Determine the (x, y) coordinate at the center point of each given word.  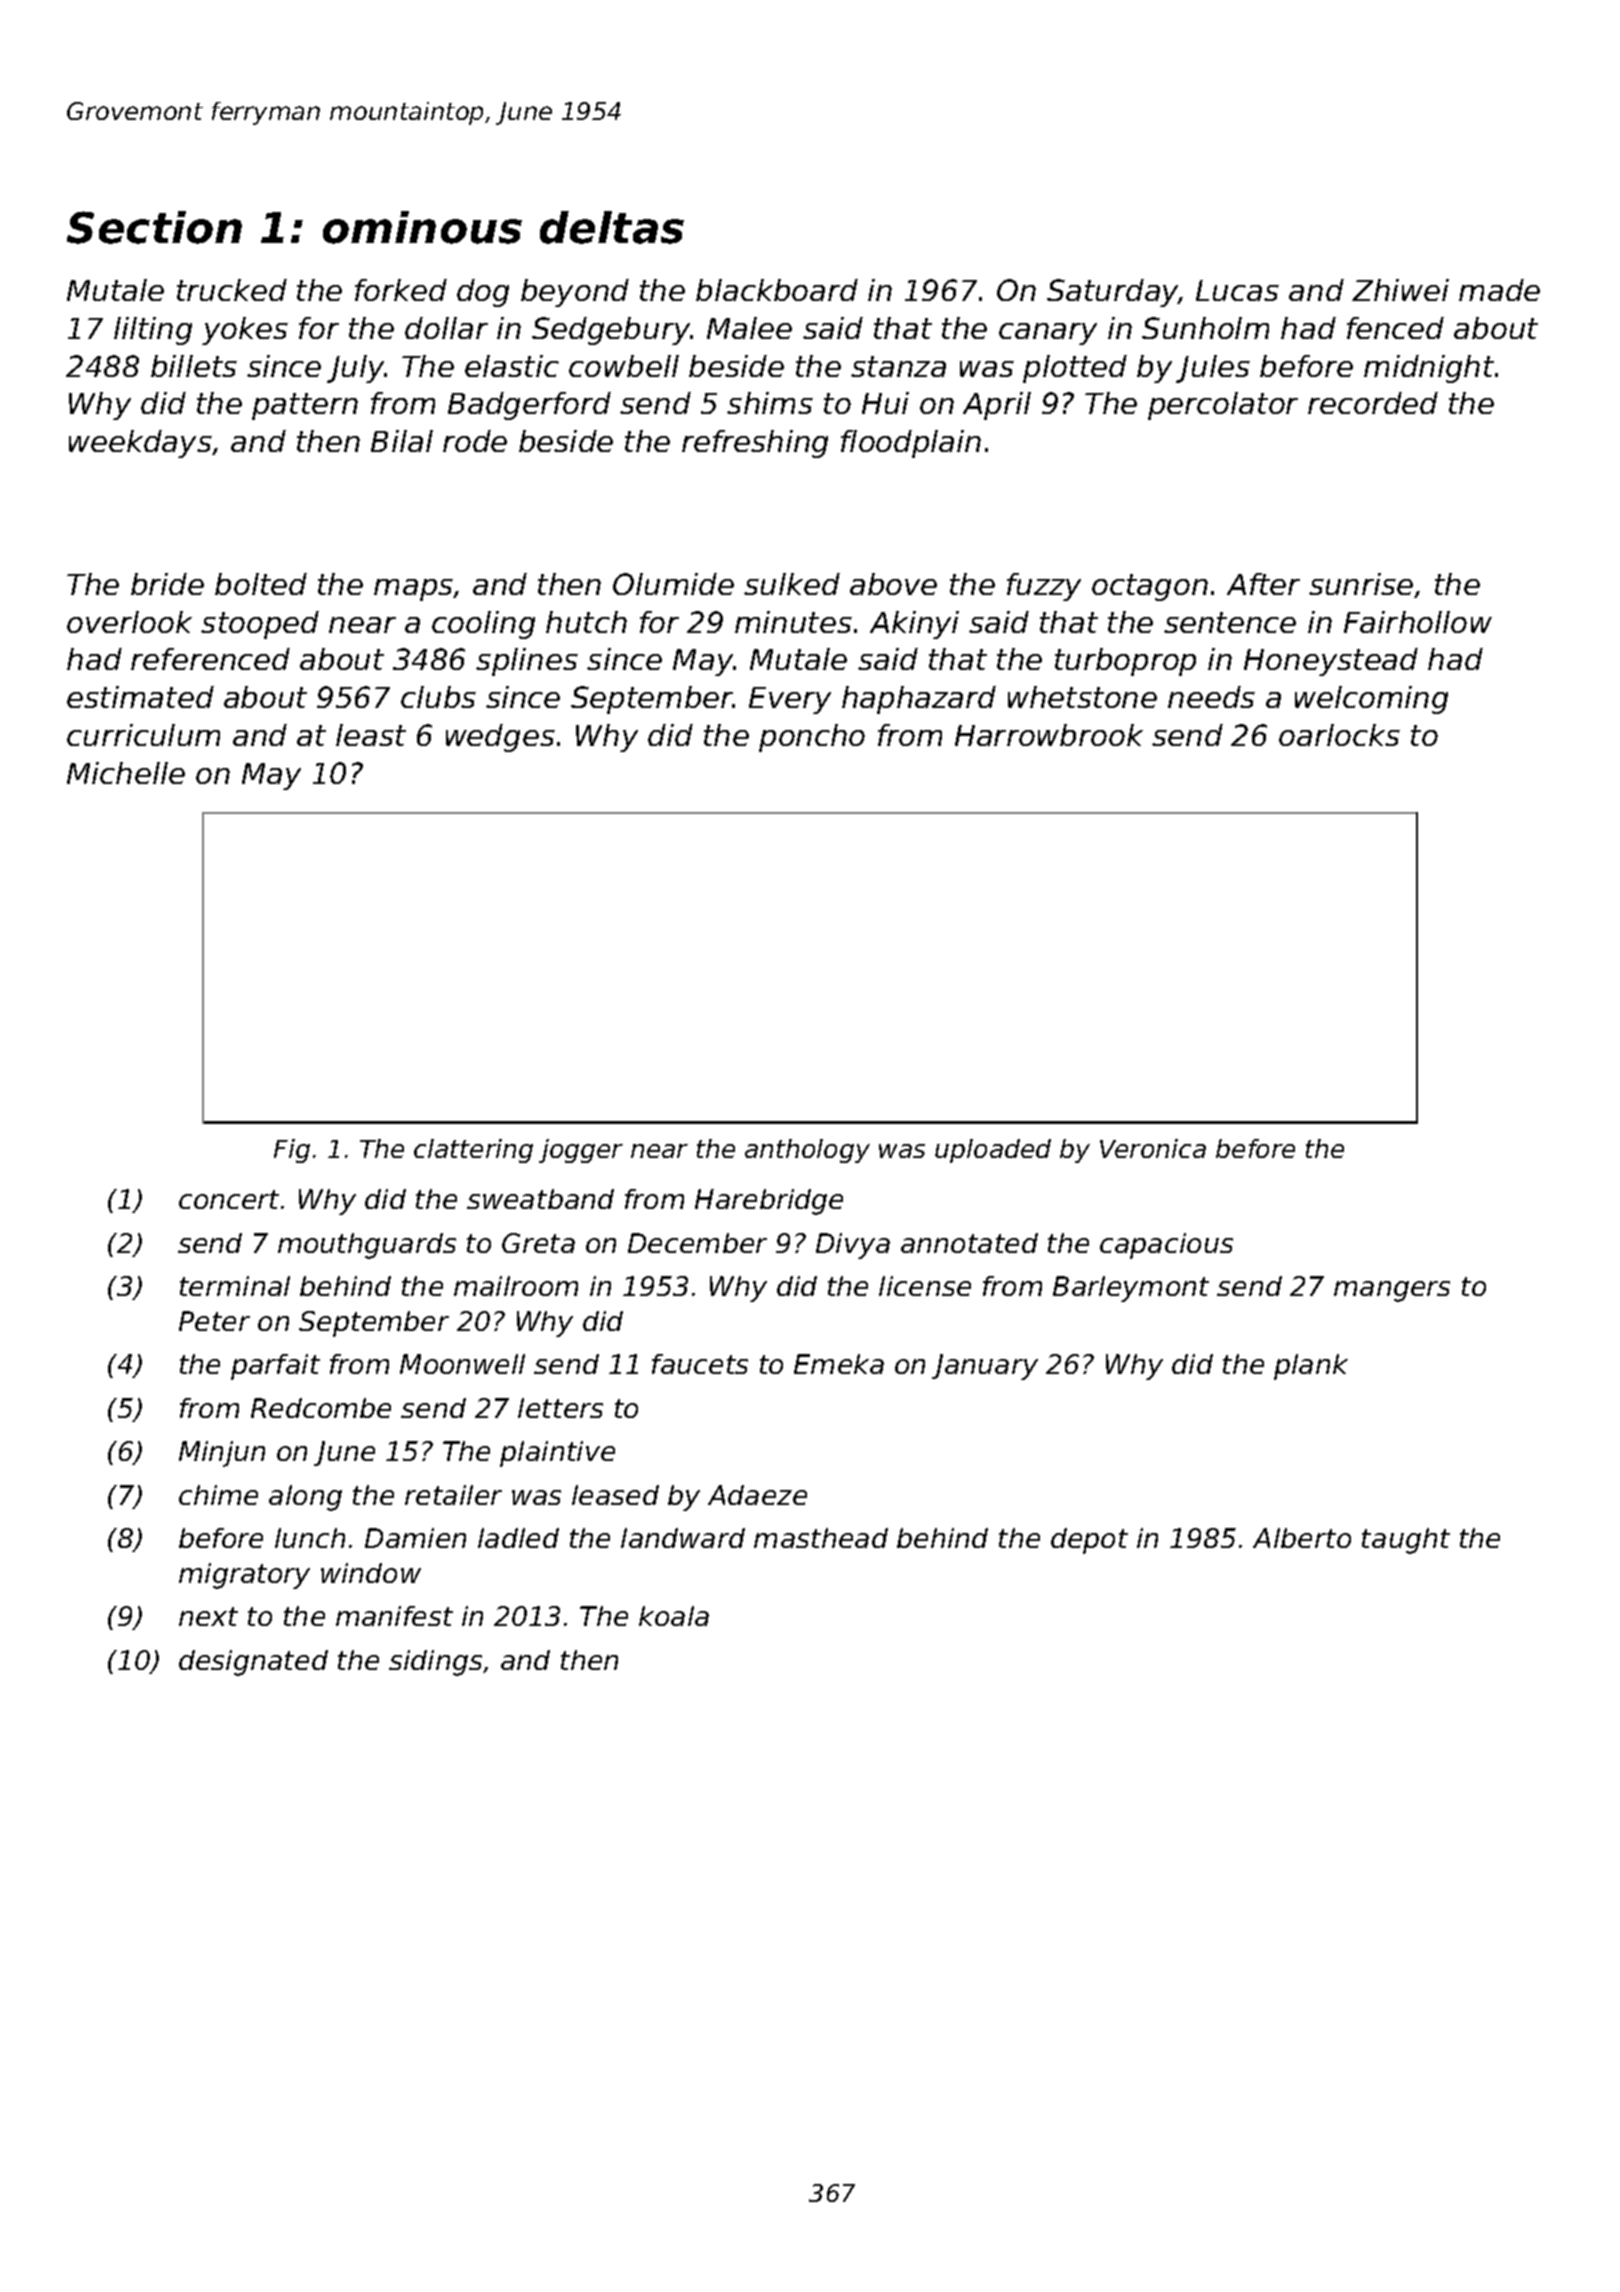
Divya (853, 1246)
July (356, 369)
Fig (292, 1151)
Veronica (1153, 1148)
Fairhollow (1418, 622)
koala (674, 1616)
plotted (1075, 369)
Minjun (222, 1454)
